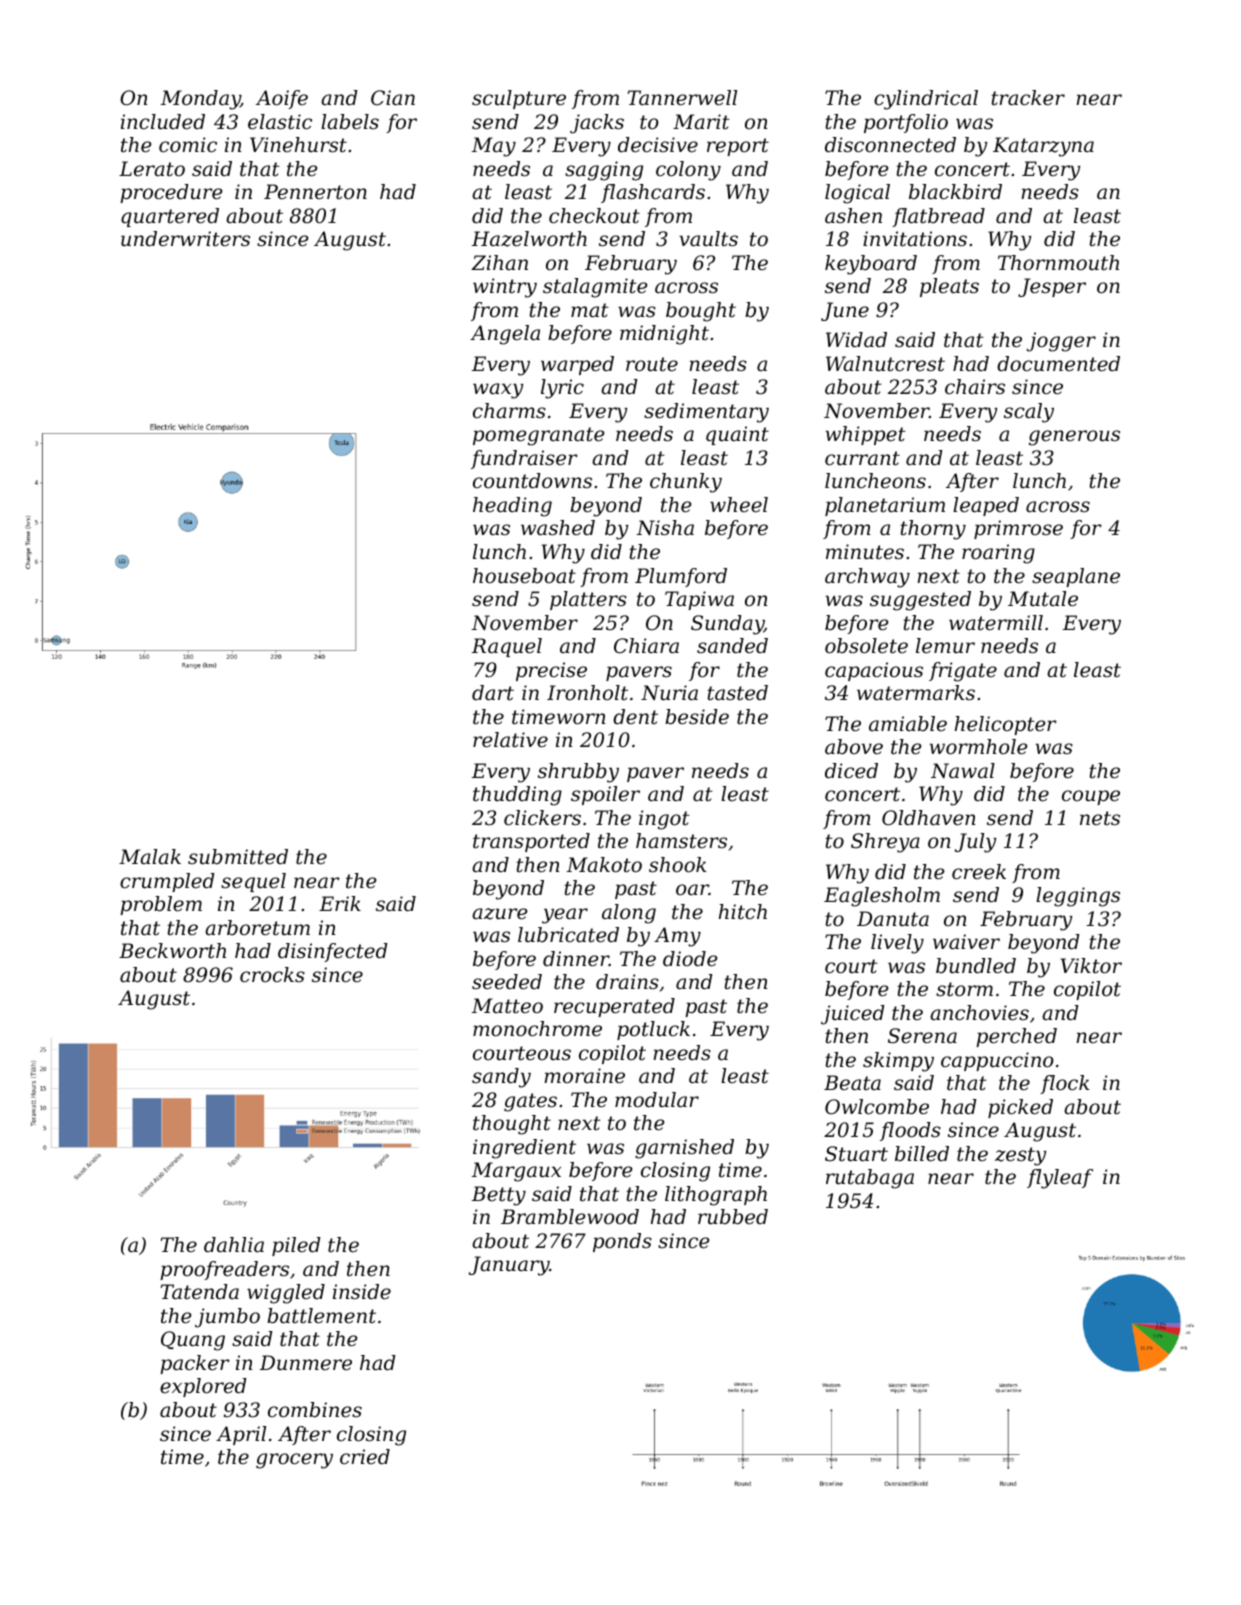 The width and height of the page is (1241, 1605). What do you see at coordinates (524, 576) in the page?
I see `houseboat` at bounding box center [524, 576].
